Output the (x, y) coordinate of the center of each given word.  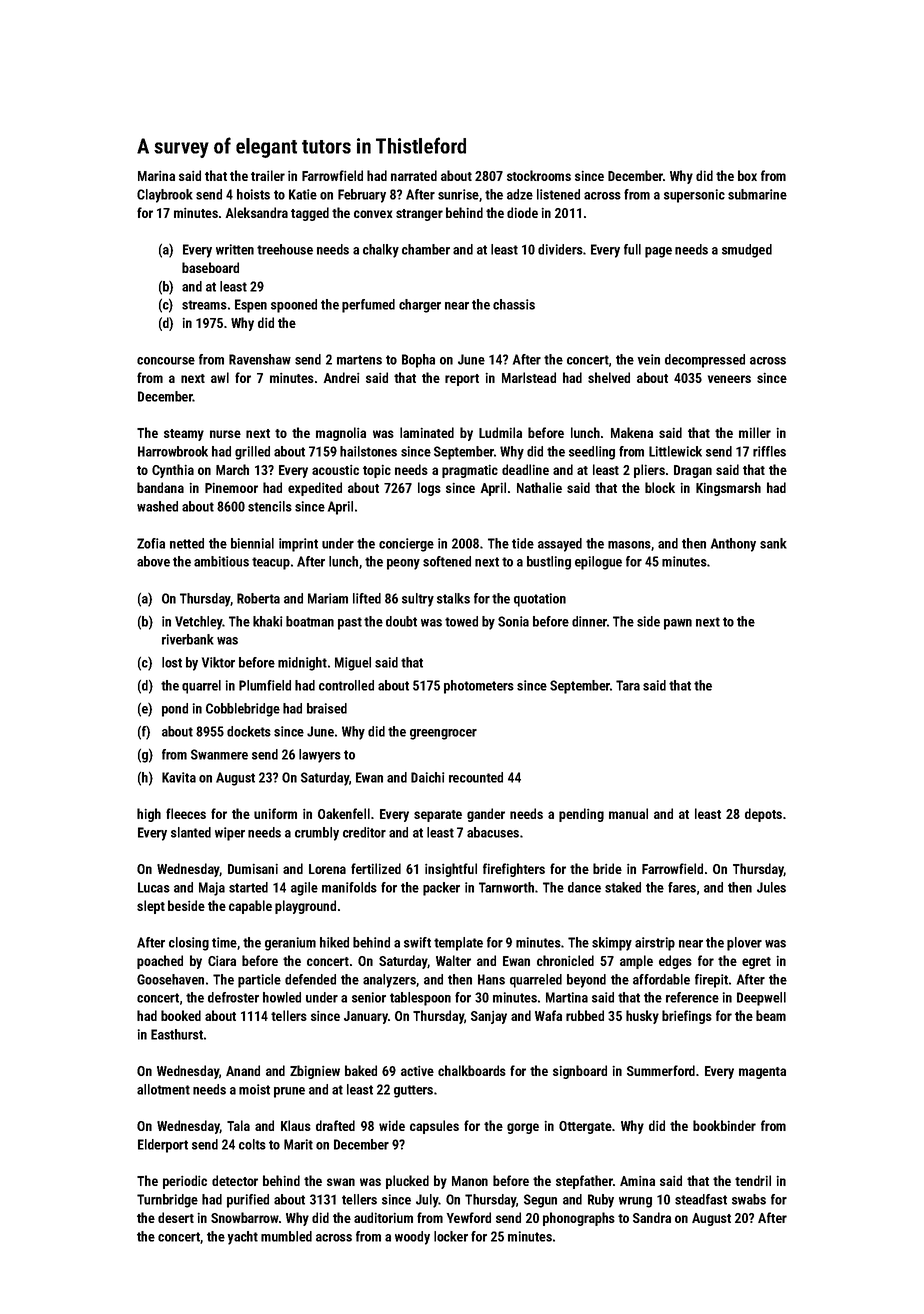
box (747, 175)
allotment (163, 1089)
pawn (678, 624)
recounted (476, 777)
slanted (191, 832)
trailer (268, 175)
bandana (160, 487)
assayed (560, 545)
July (427, 1201)
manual (628, 813)
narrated (414, 175)
